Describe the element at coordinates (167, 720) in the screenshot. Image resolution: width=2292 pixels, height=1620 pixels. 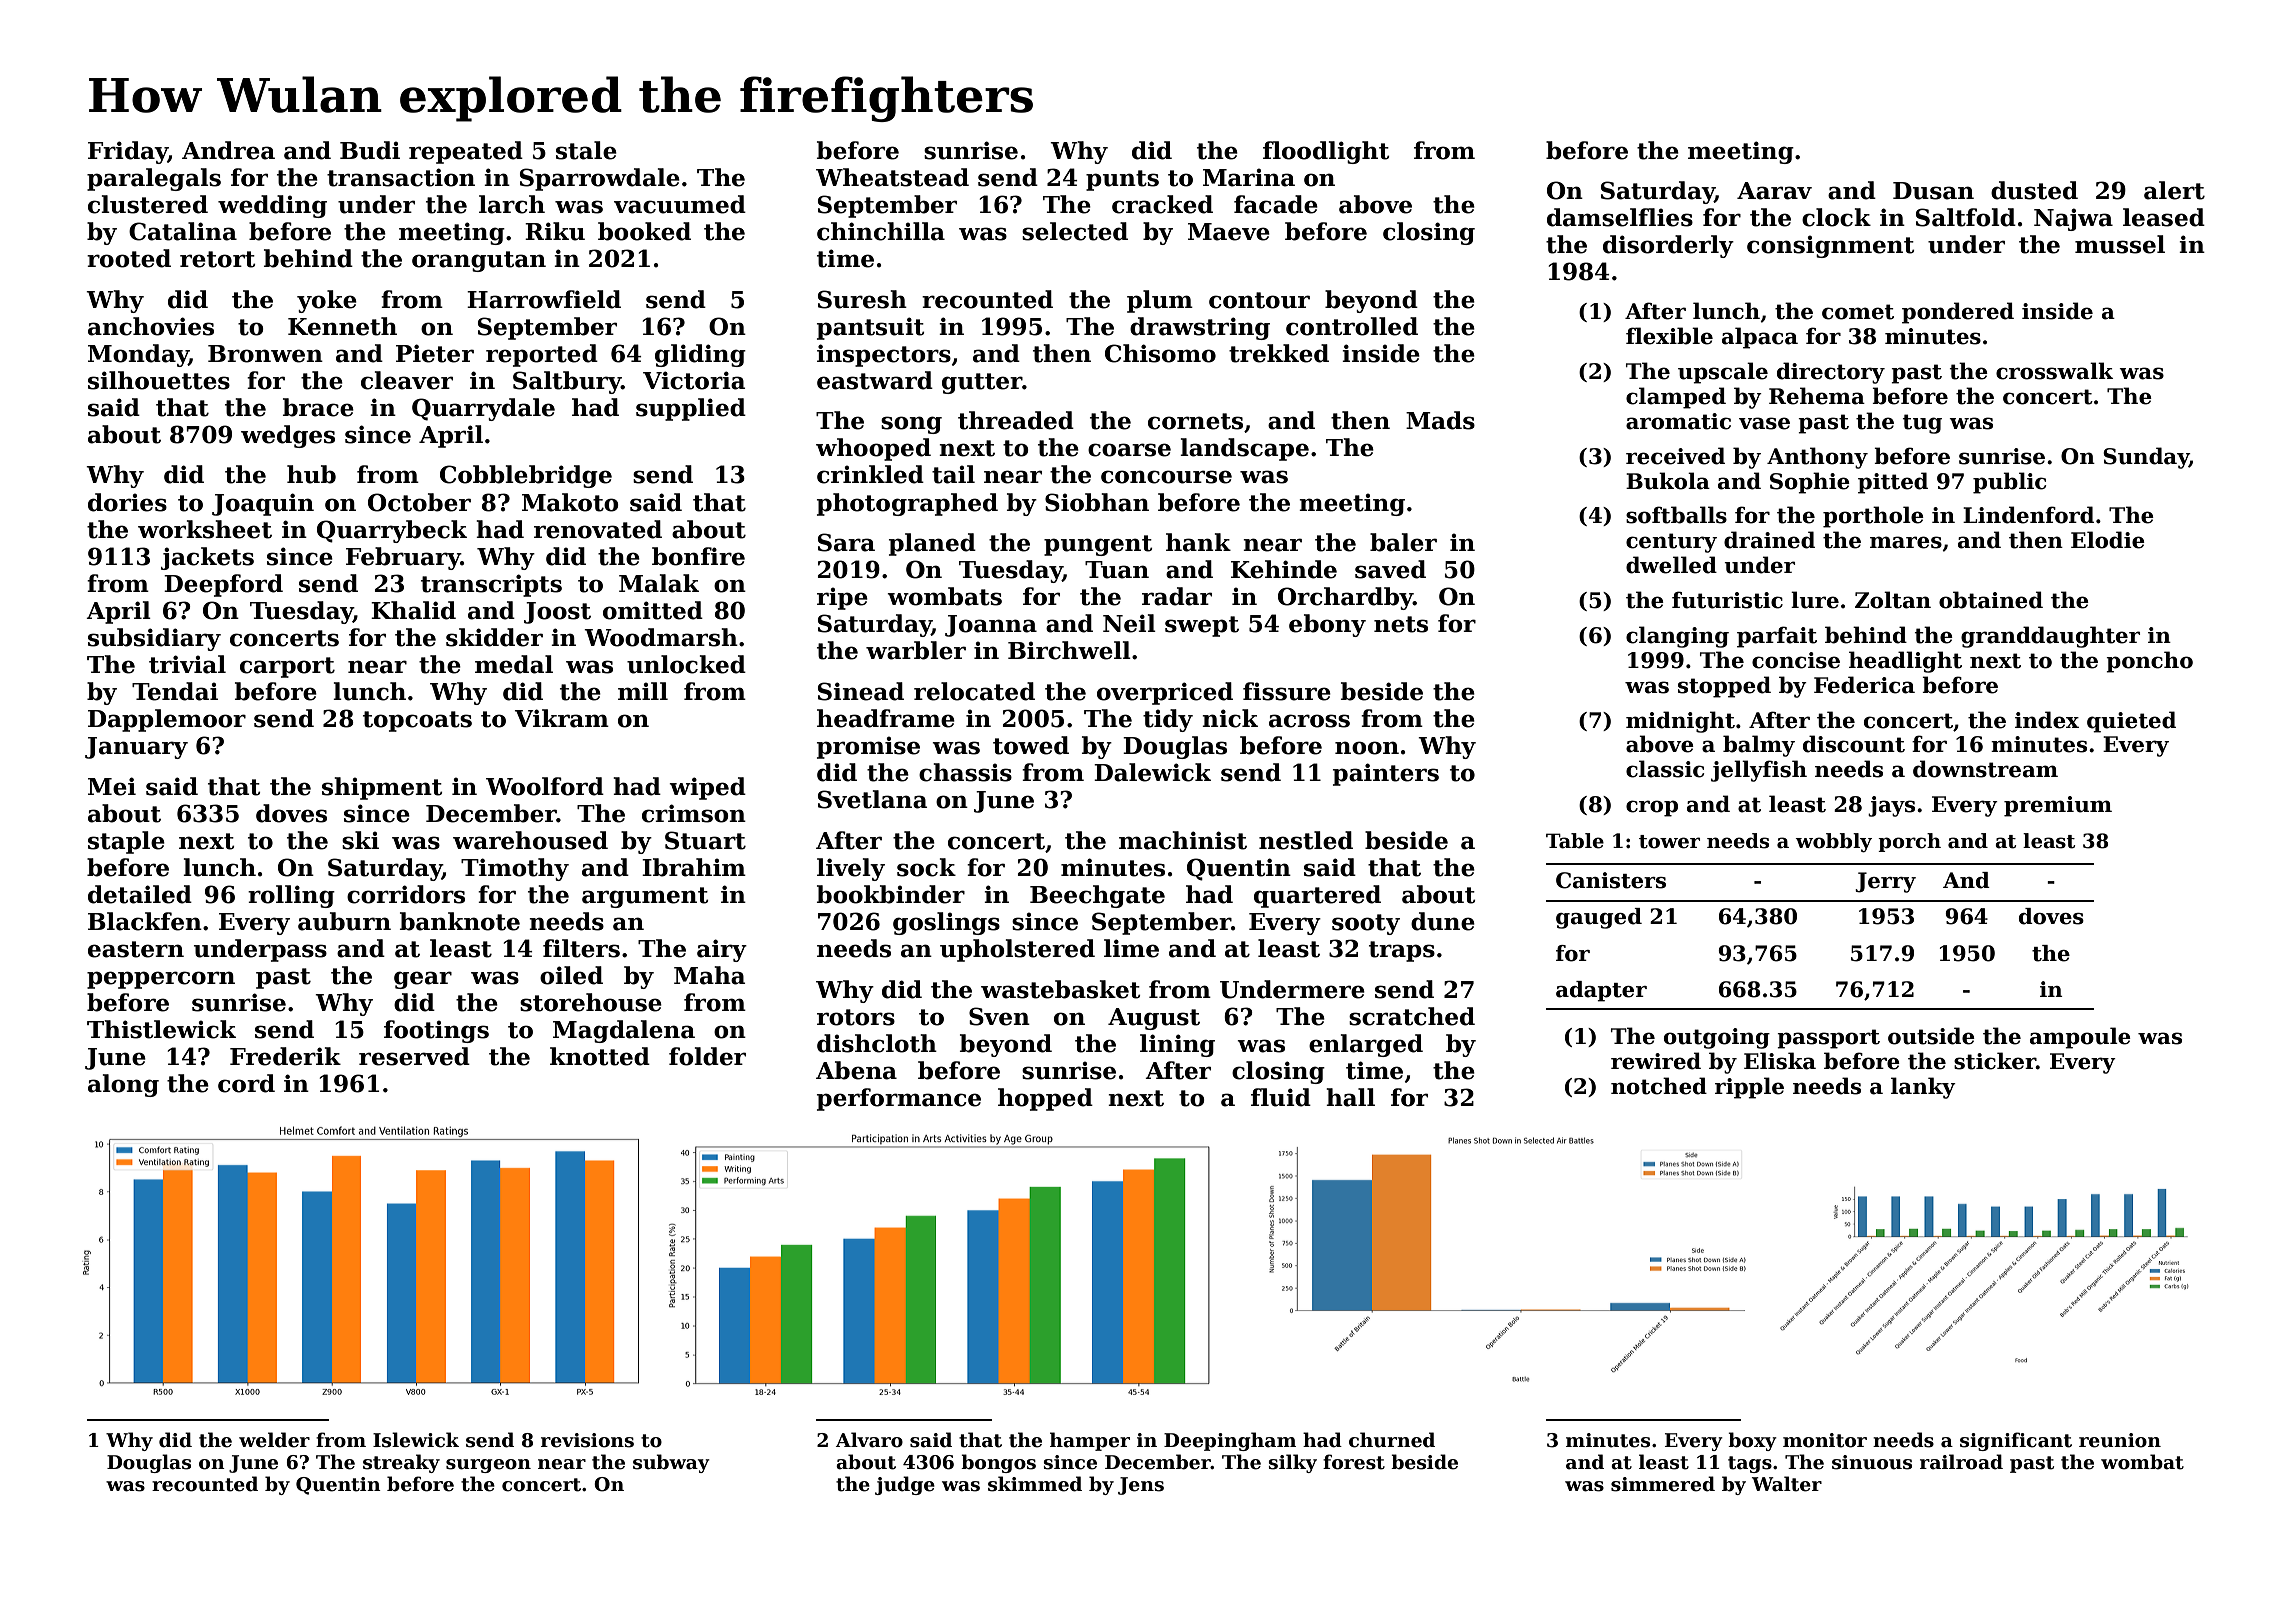
I see `Dapplemoor` at that location.
